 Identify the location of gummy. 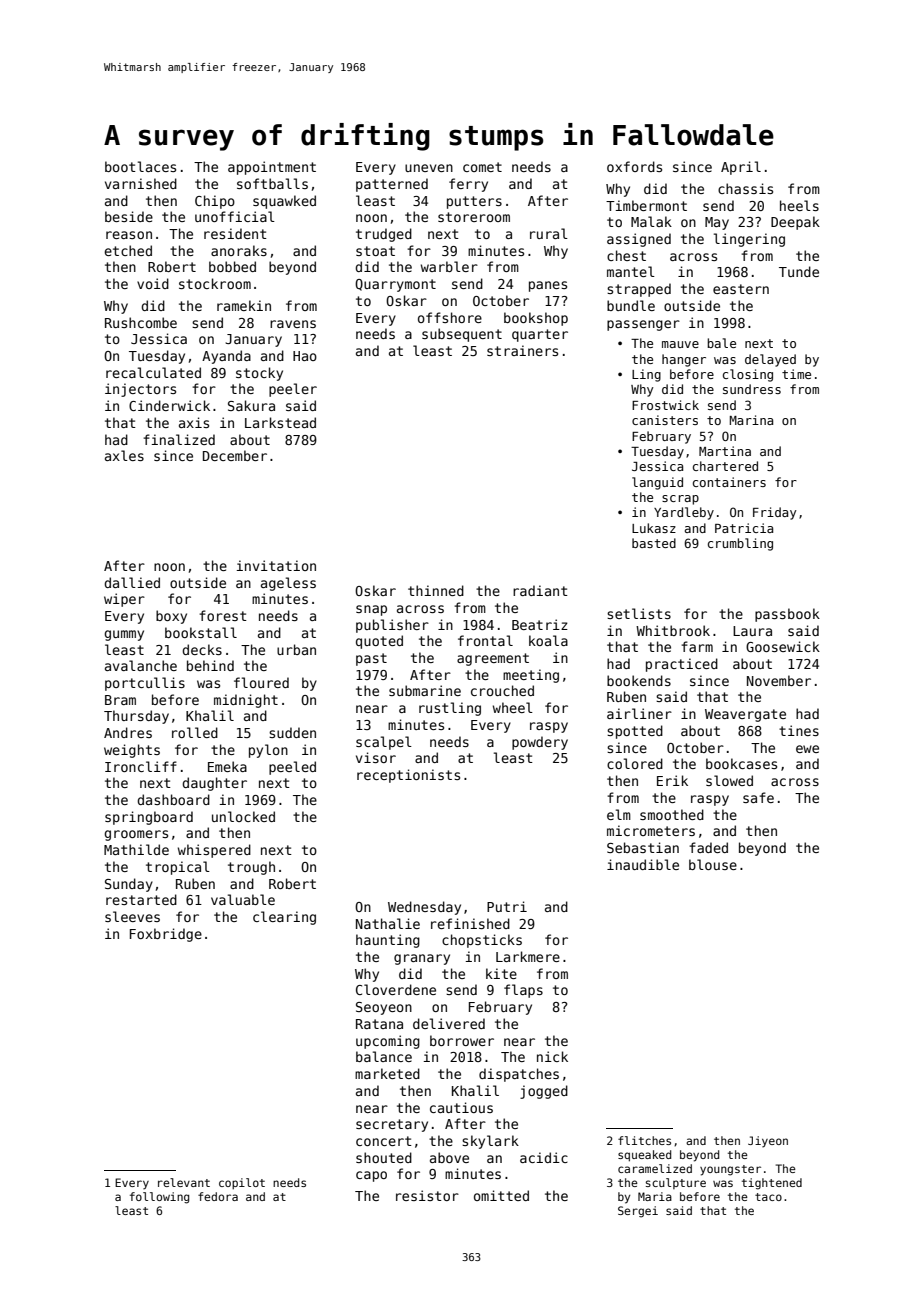
(124, 635).
